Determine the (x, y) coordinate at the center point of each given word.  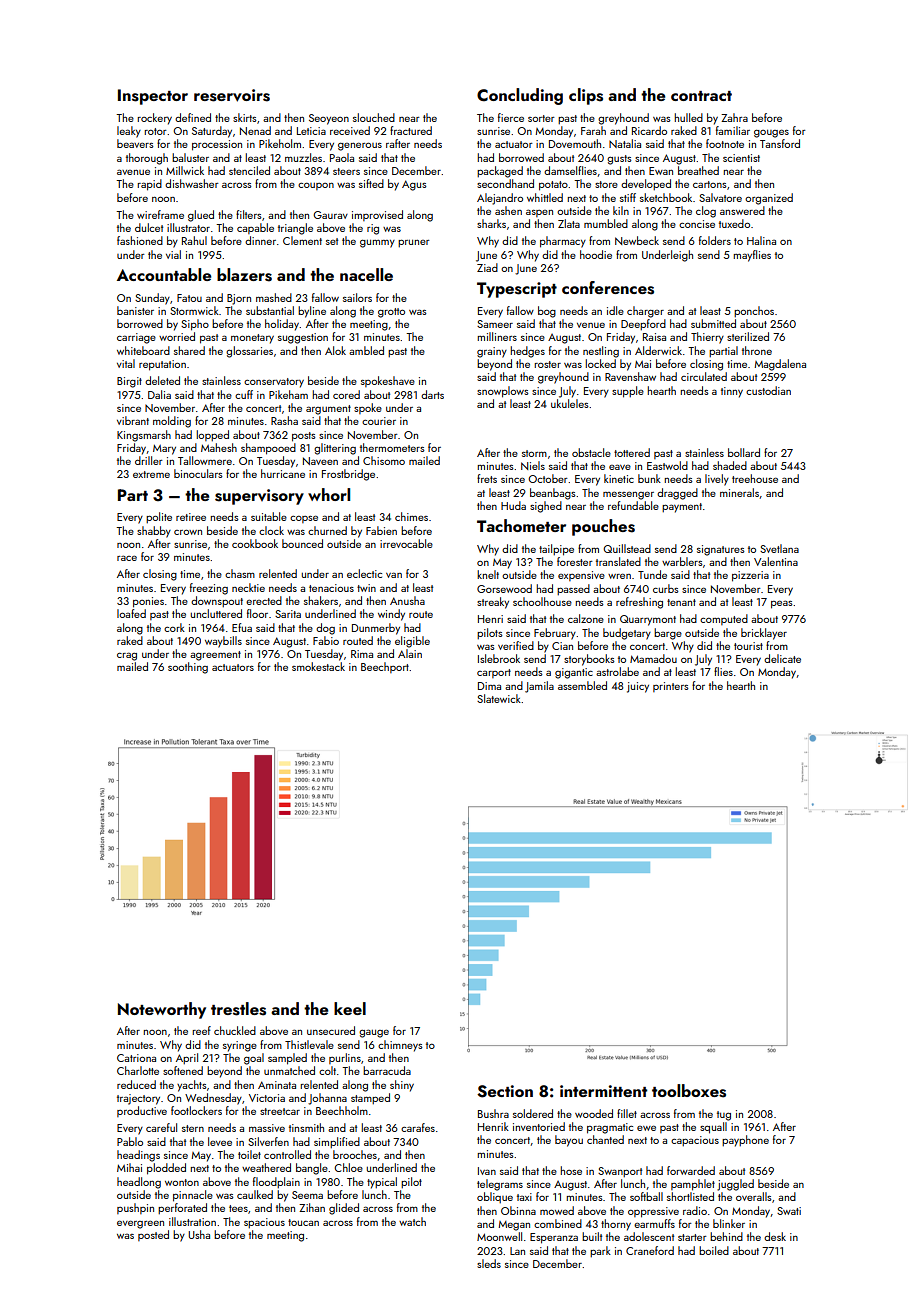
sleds (489, 1263)
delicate (782, 658)
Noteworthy (162, 1010)
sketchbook (666, 197)
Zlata (569, 223)
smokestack (318, 666)
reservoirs (232, 95)
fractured (411, 130)
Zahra (734, 117)
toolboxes (689, 1091)
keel (350, 1008)
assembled (582, 685)
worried (177, 336)
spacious (264, 1223)
